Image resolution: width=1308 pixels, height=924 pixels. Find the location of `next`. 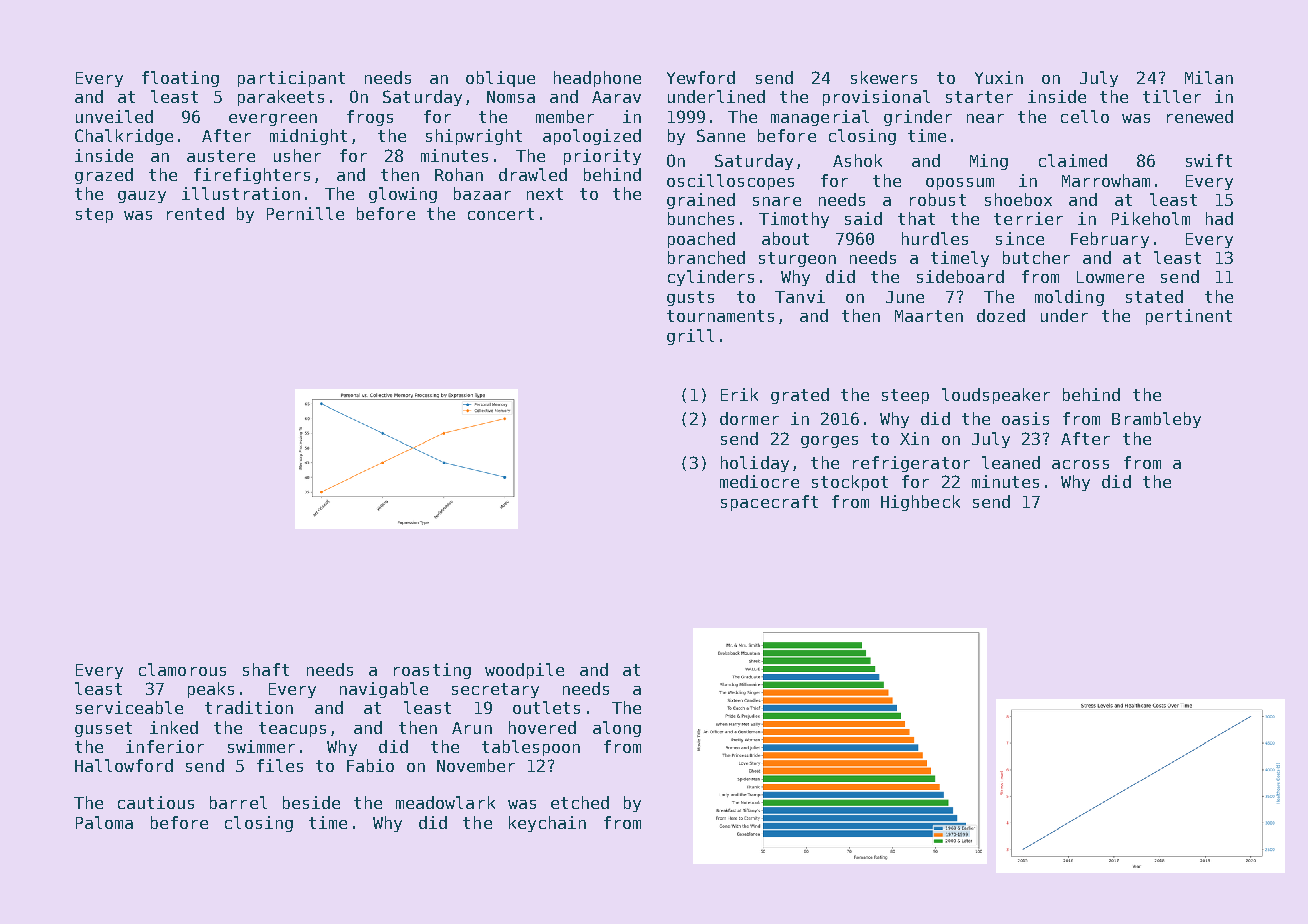

next is located at coordinates (545, 194).
